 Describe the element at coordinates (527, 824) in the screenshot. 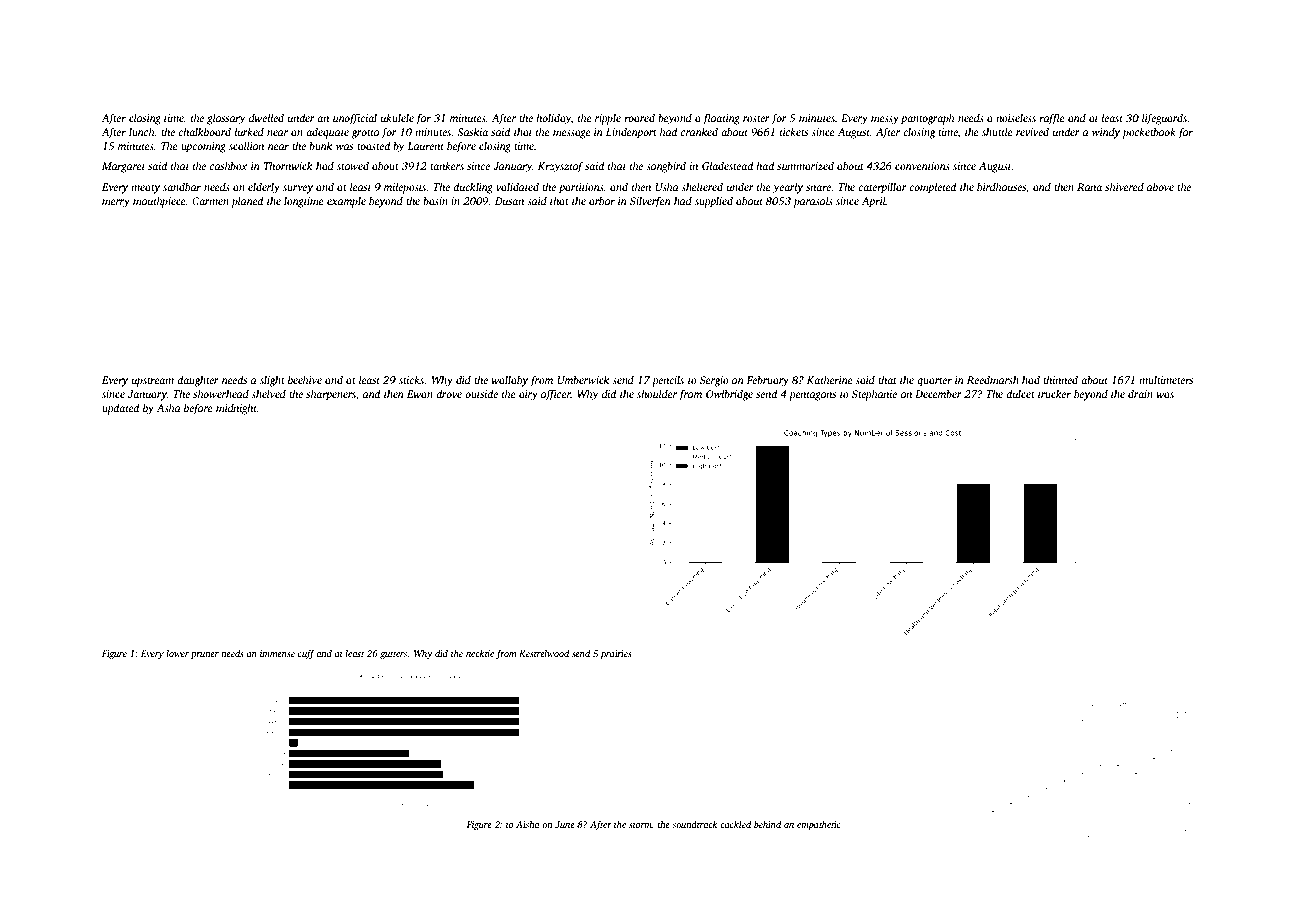

I see `Aisha` at that location.
